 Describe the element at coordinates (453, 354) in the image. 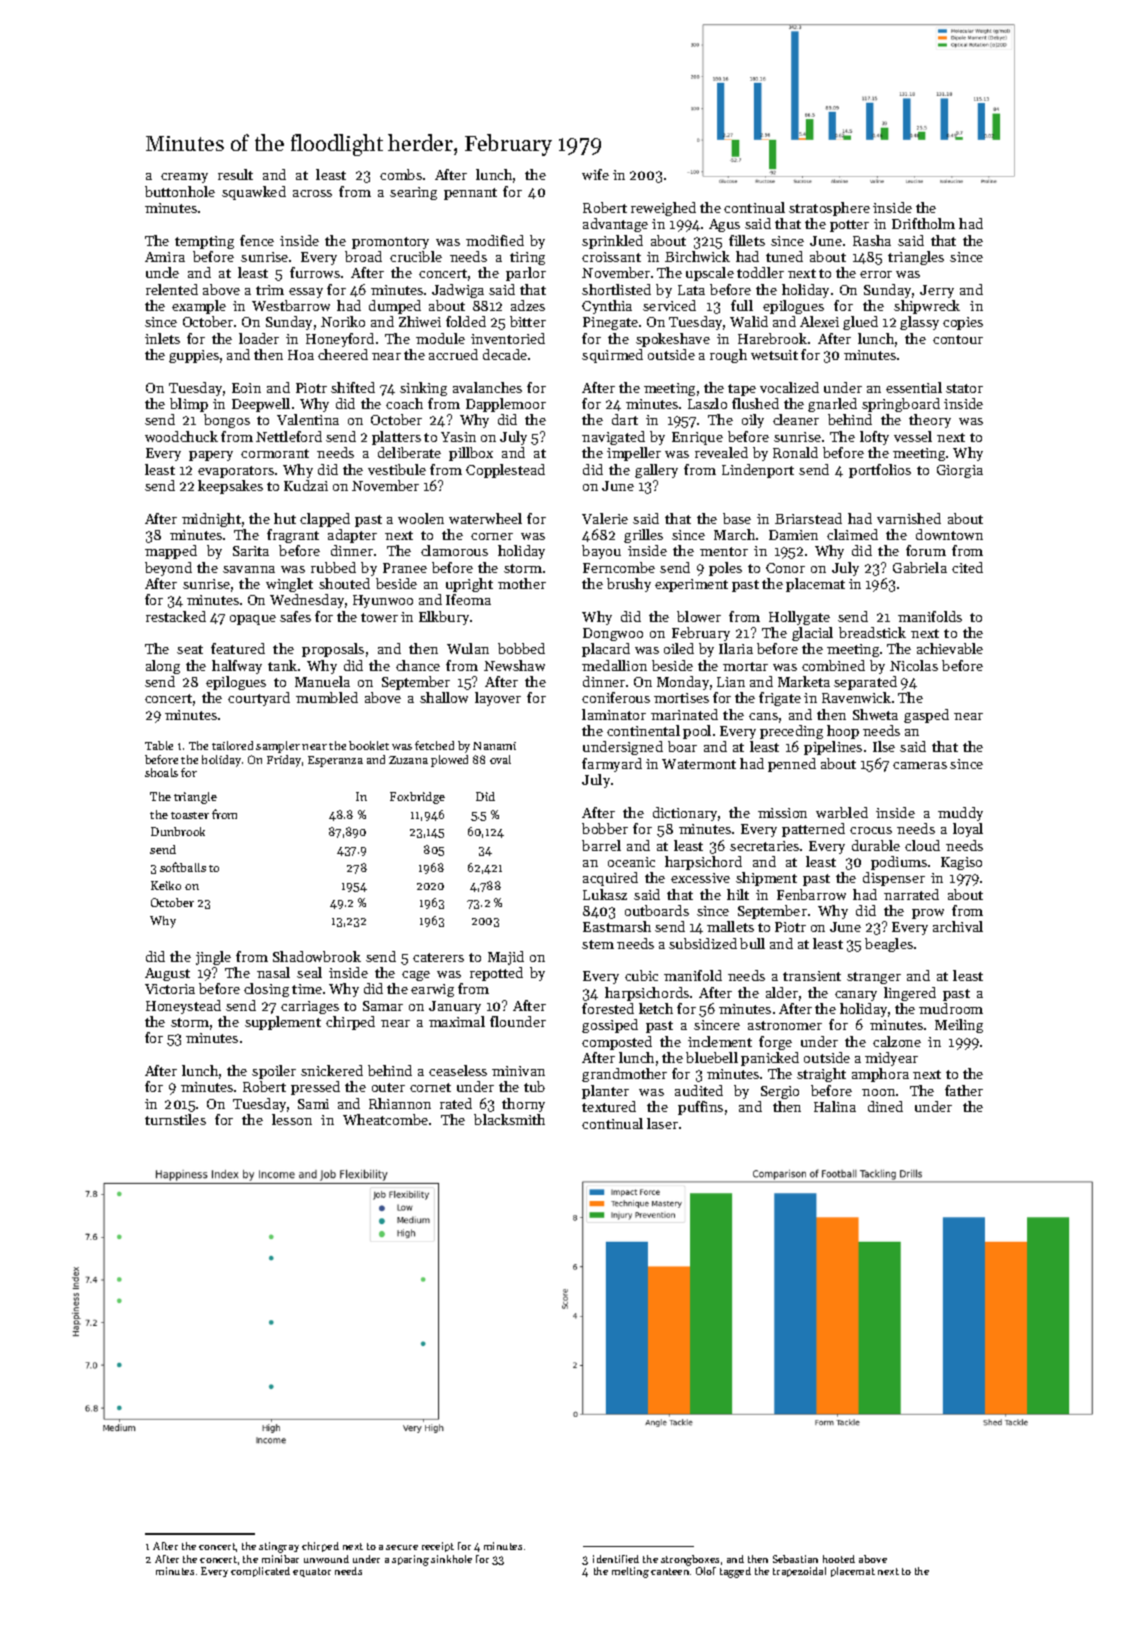

I see `accrued` at that location.
